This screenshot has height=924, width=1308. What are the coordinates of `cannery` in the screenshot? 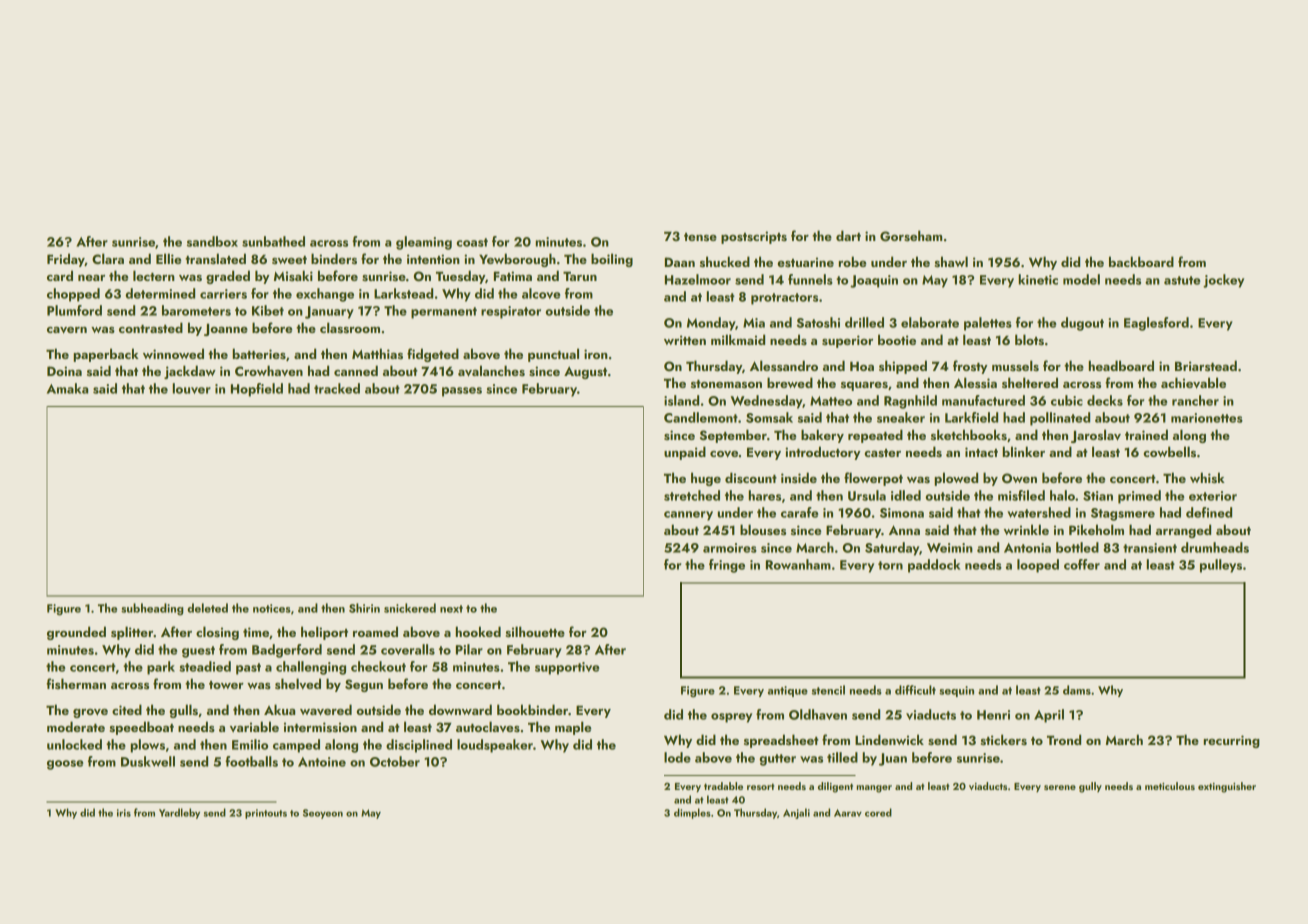 It's located at (688, 516).
